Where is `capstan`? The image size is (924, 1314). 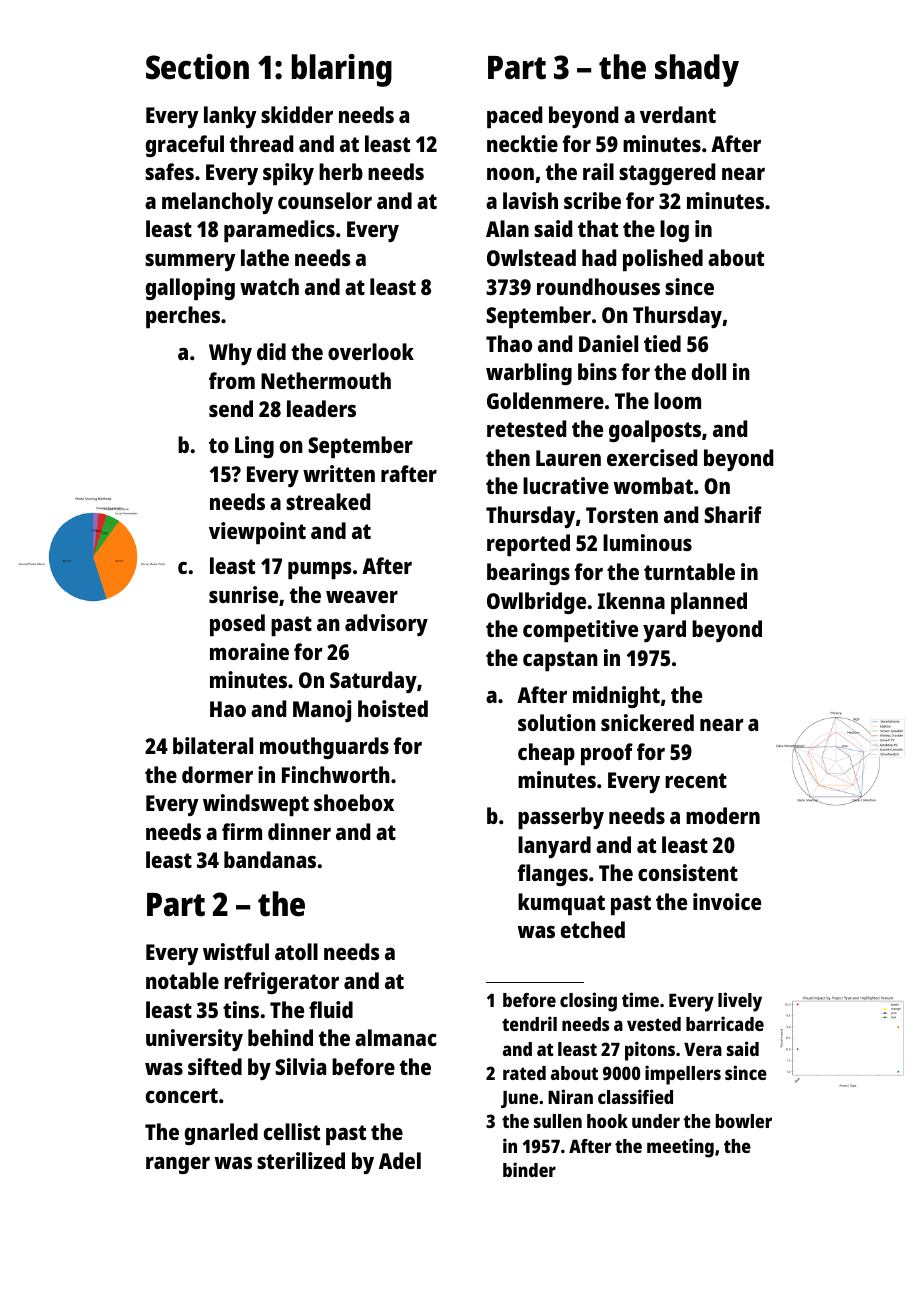
capstan is located at coordinates (560, 661).
